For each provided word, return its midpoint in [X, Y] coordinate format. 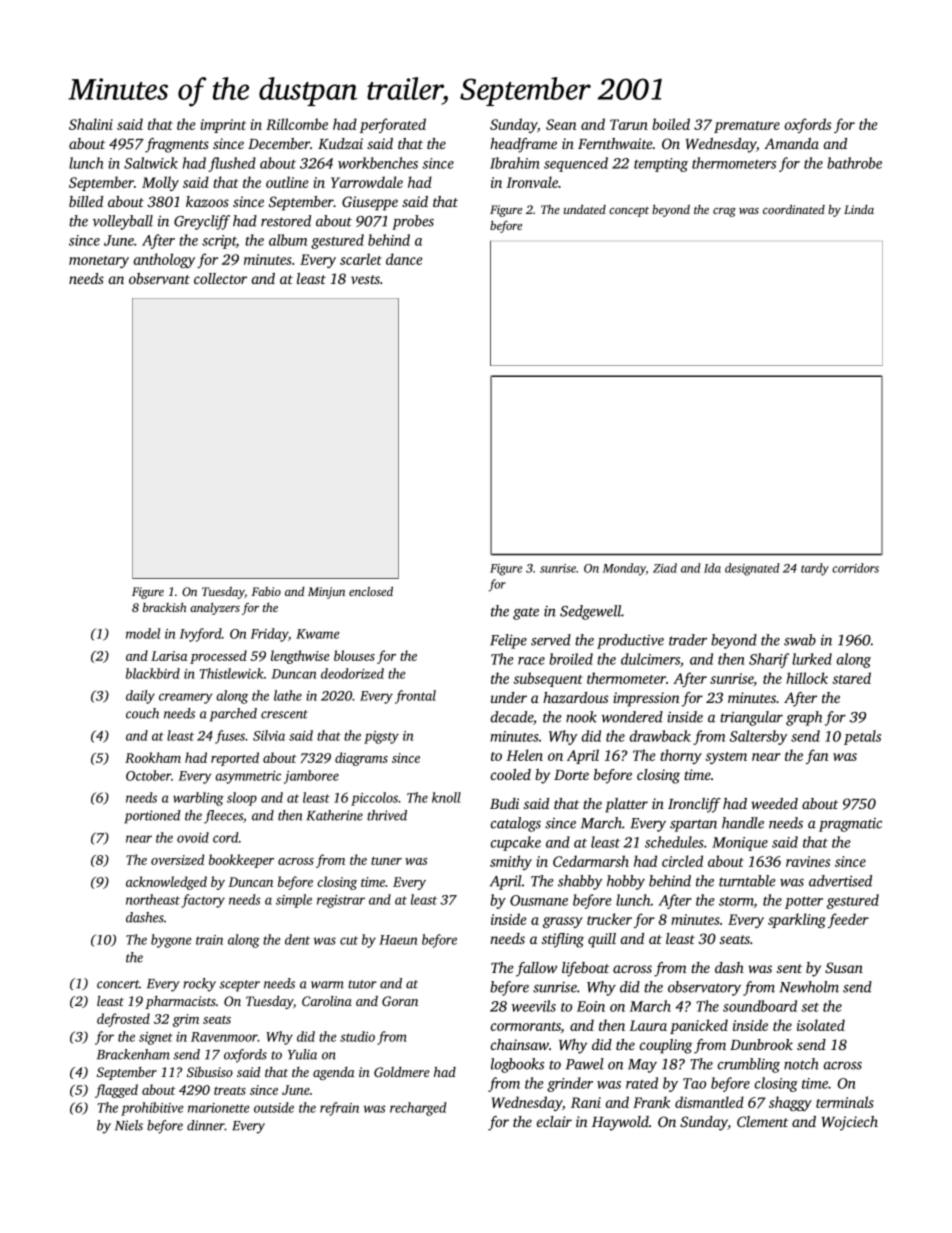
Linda [859, 209]
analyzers [215, 609]
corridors [855, 568]
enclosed [371, 591]
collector [220, 278]
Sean [561, 124]
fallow [536, 969]
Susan [844, 967]
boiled [671, 124]
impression [646, 699]
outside [274, 1107]
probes [413, 222]
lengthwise [300, 657]
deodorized [352, 673]
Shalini [91, 124]
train [209, 940]
